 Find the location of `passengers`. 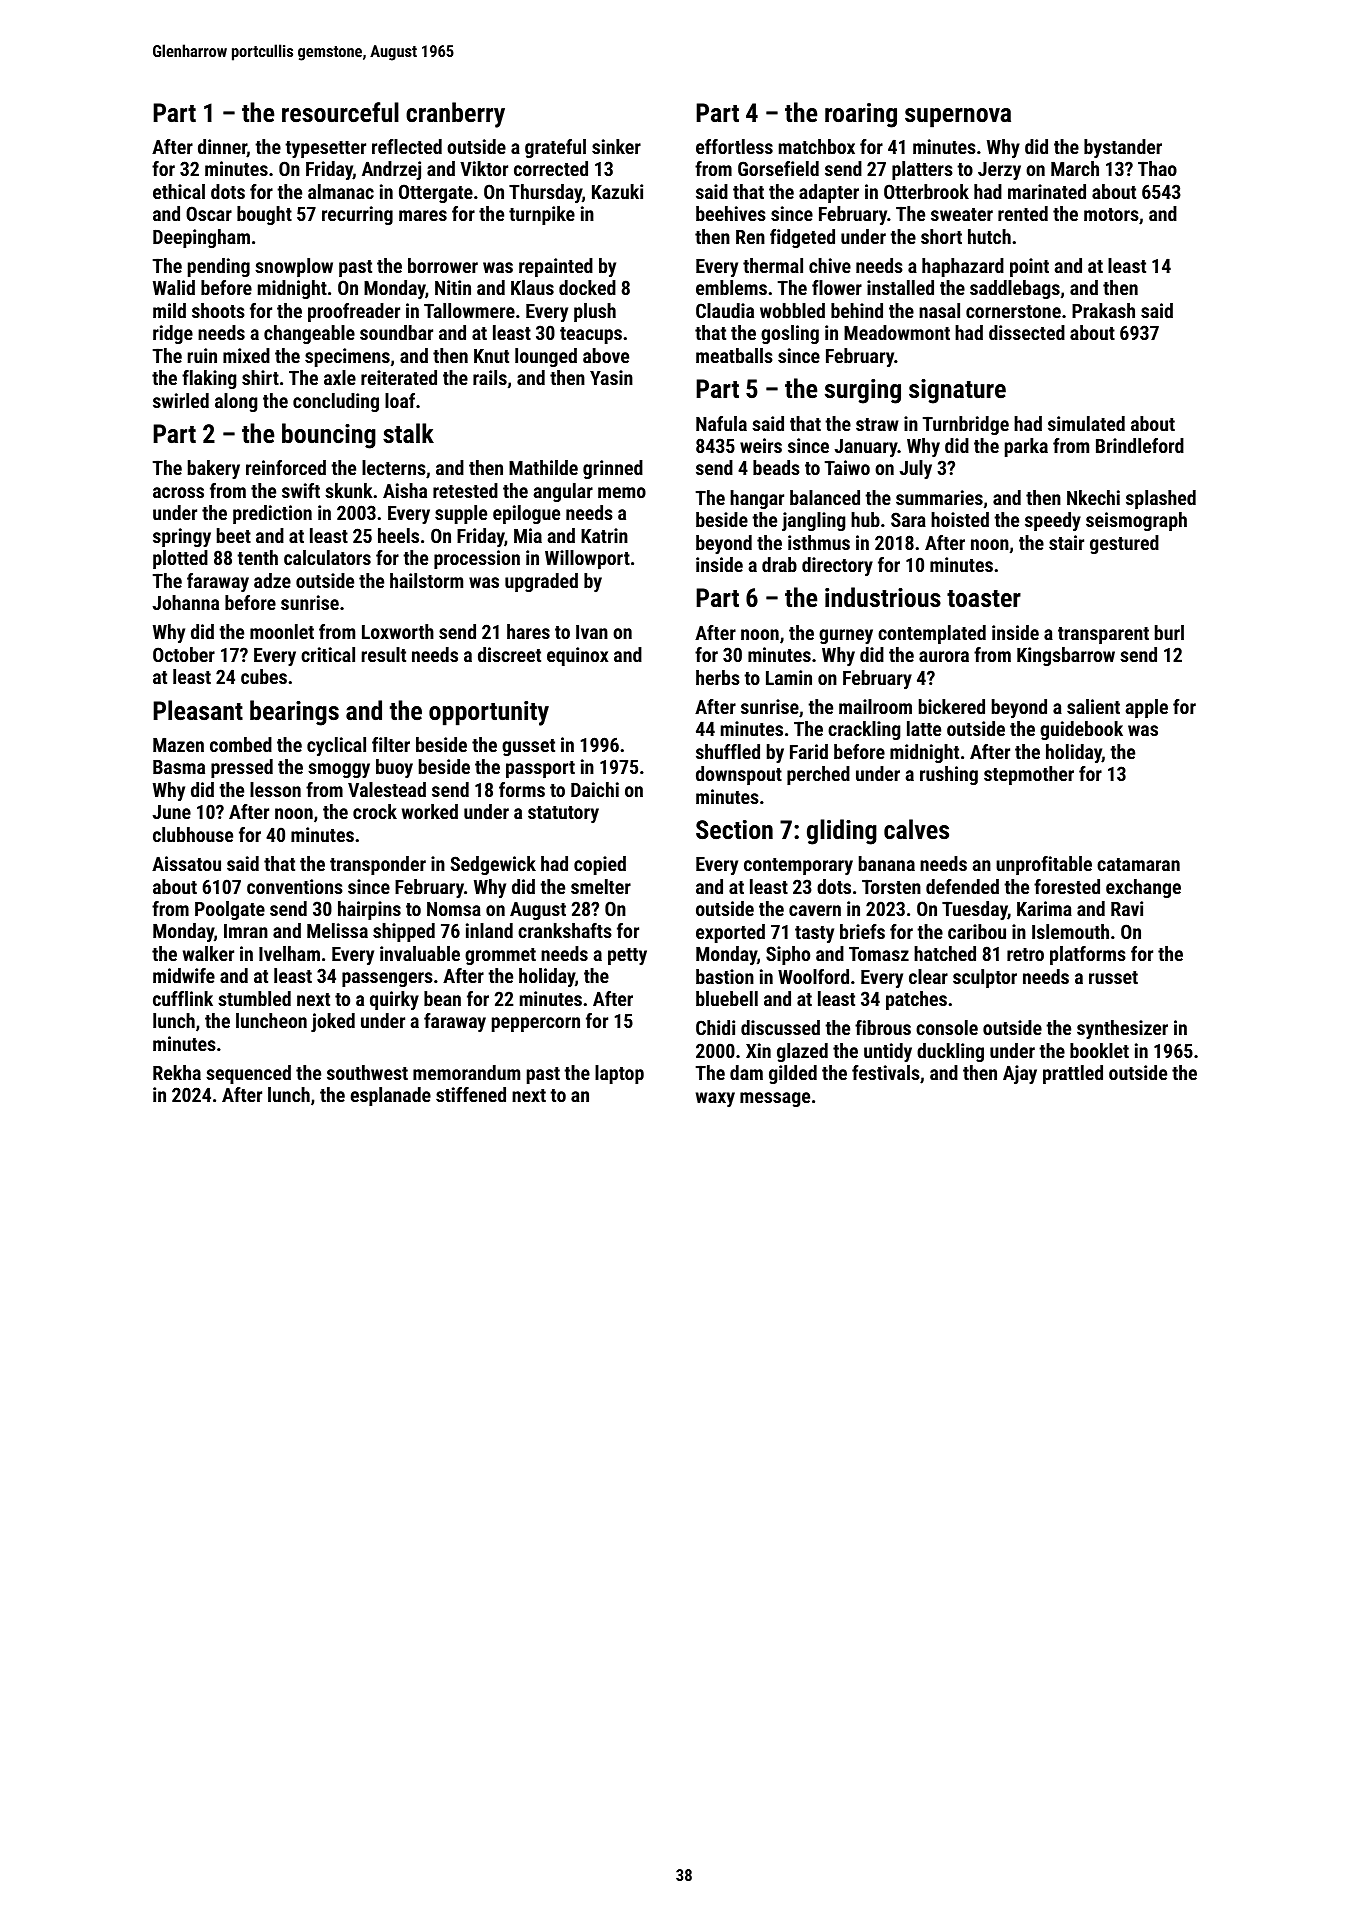

passengers is located at coordinates (387, 979).
